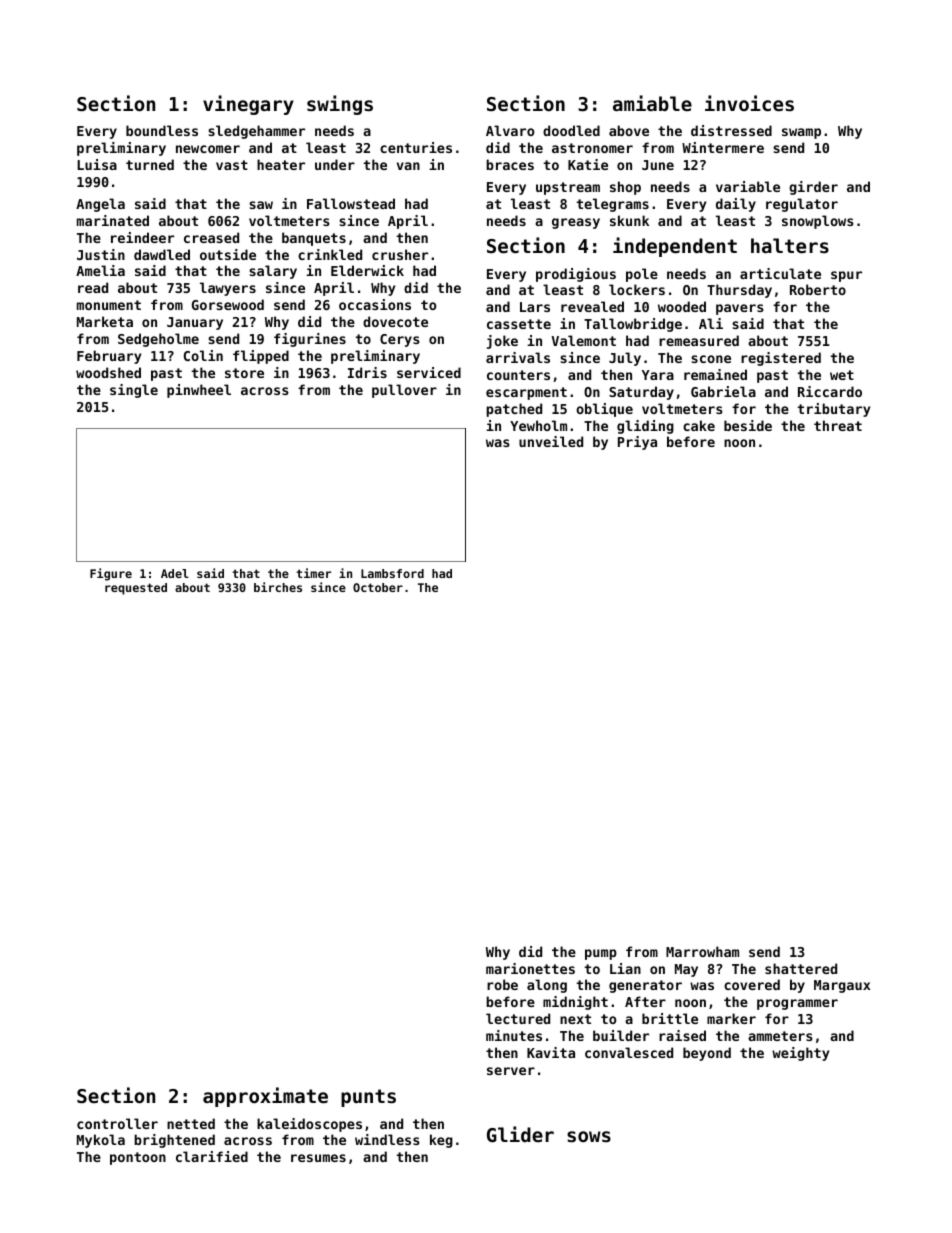 This page has height=1233, width=952. What do you see at coordinates (780, 273) in the page?
I see `articulate` at bounding box center [780, 273].
